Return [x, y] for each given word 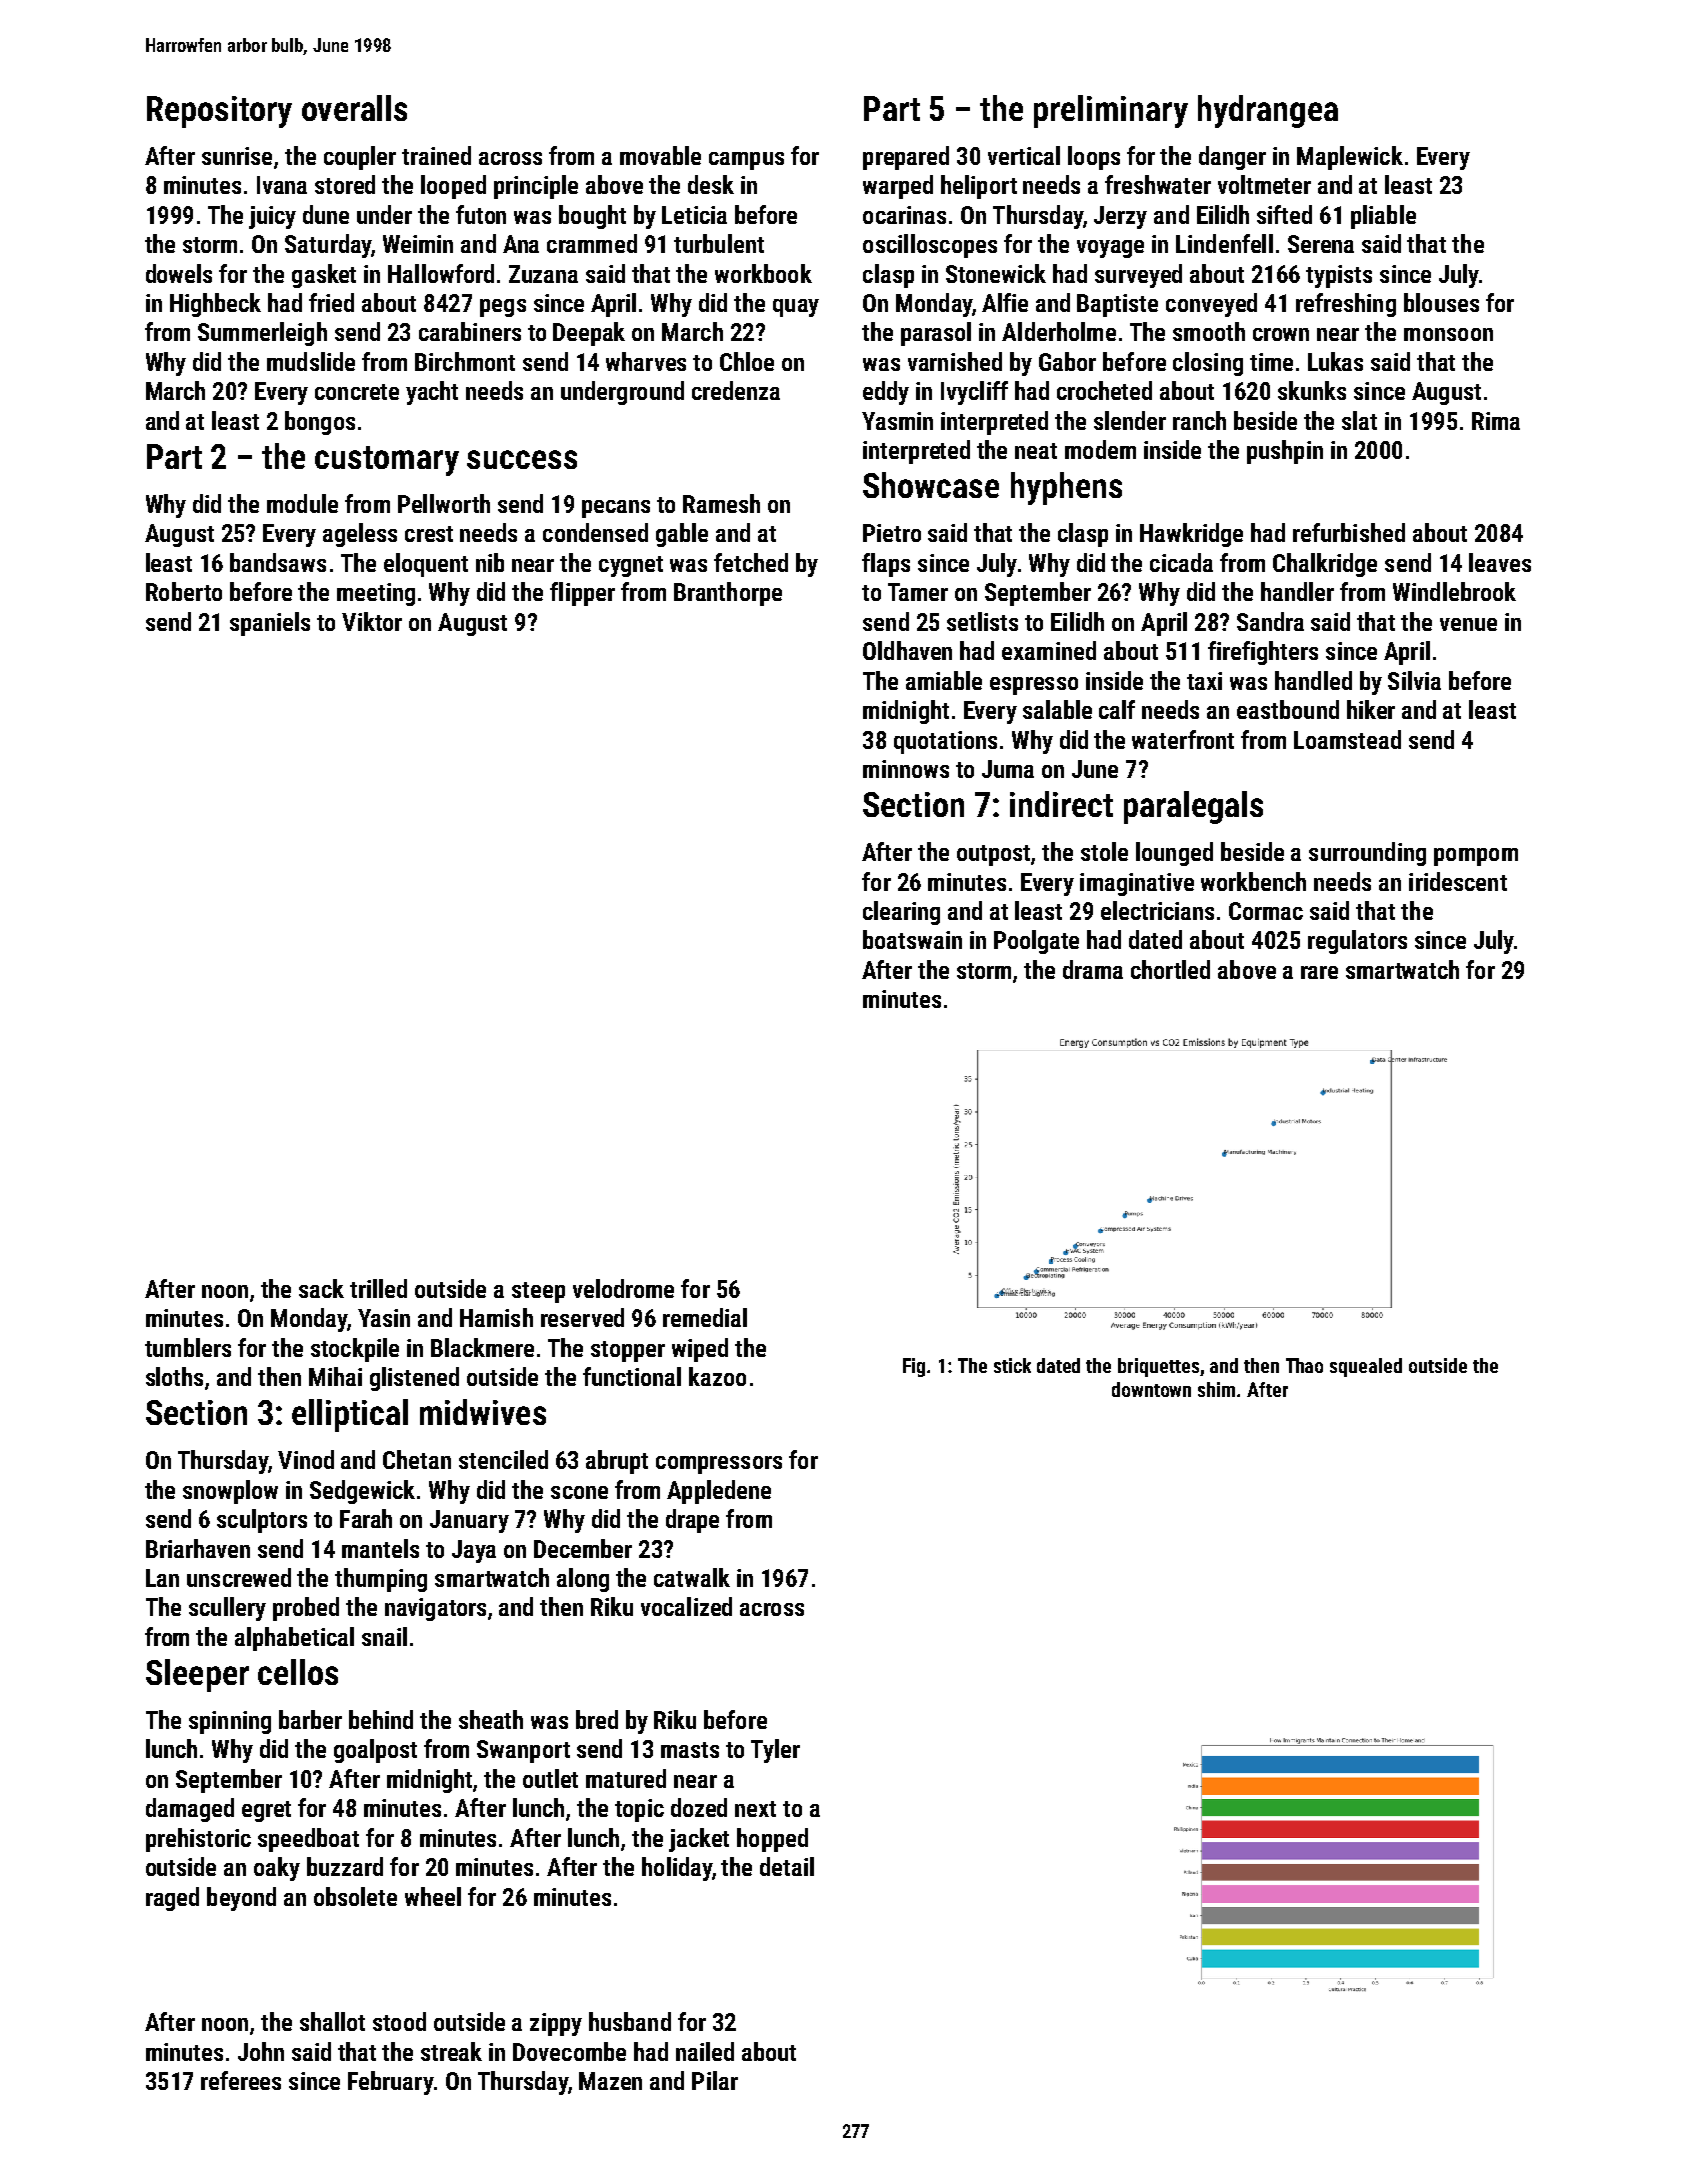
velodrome [623, 1288]
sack [321, 1288]
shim [1216, 1389]
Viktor [372, 621]
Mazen [610, 2081]
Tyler [775, 1751]
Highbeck [215, 305]
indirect [1061, 804]
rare [1319, 972]
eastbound [1288, 709]
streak [451, 2051]
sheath [491, 1719]
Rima [1496, 421]
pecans [616, 509]
